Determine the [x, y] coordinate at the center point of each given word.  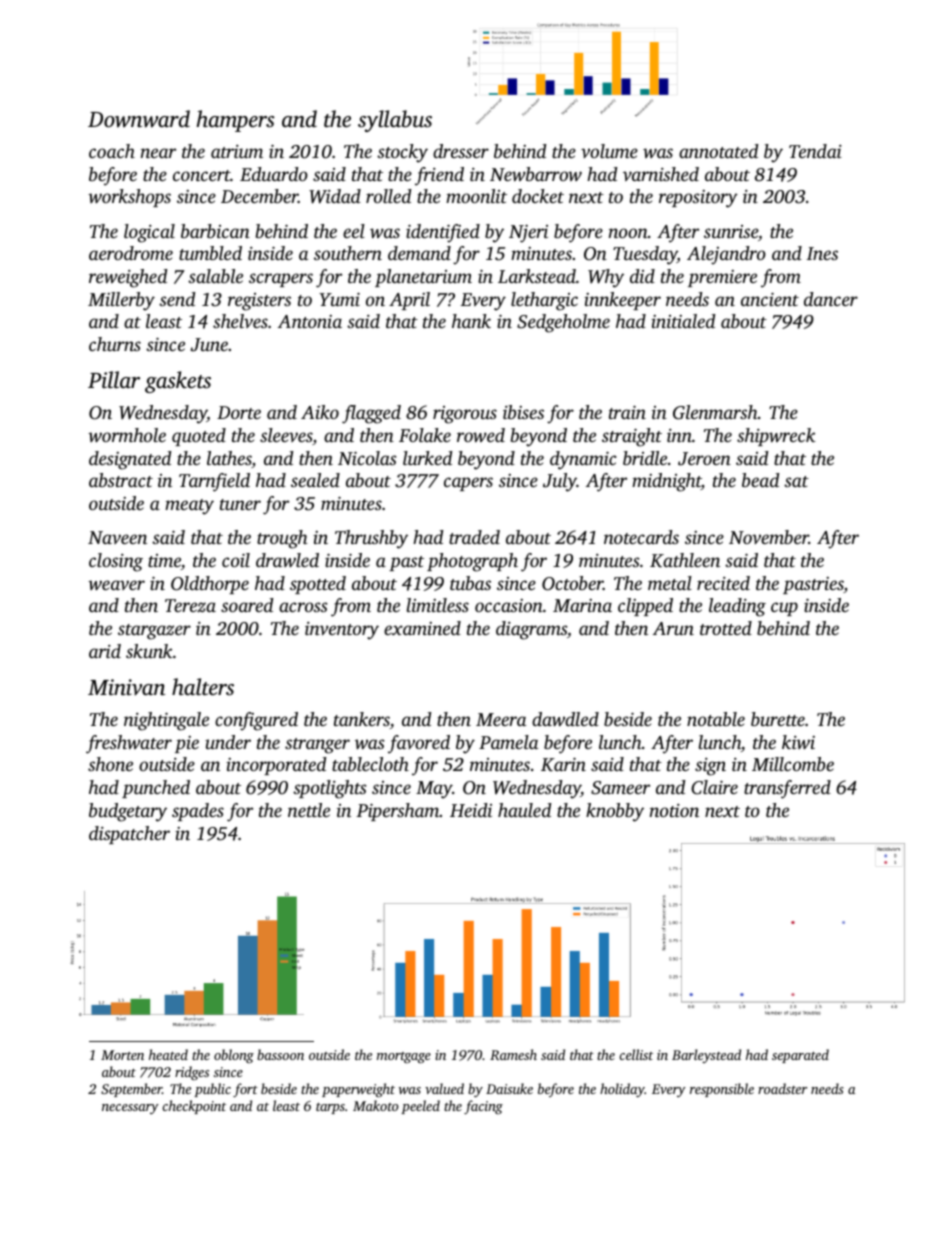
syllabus [395, 121]
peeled [420, 1107]
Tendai [815, 151]
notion [674, 810]
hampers [236, 121]
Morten [122, 1055]
